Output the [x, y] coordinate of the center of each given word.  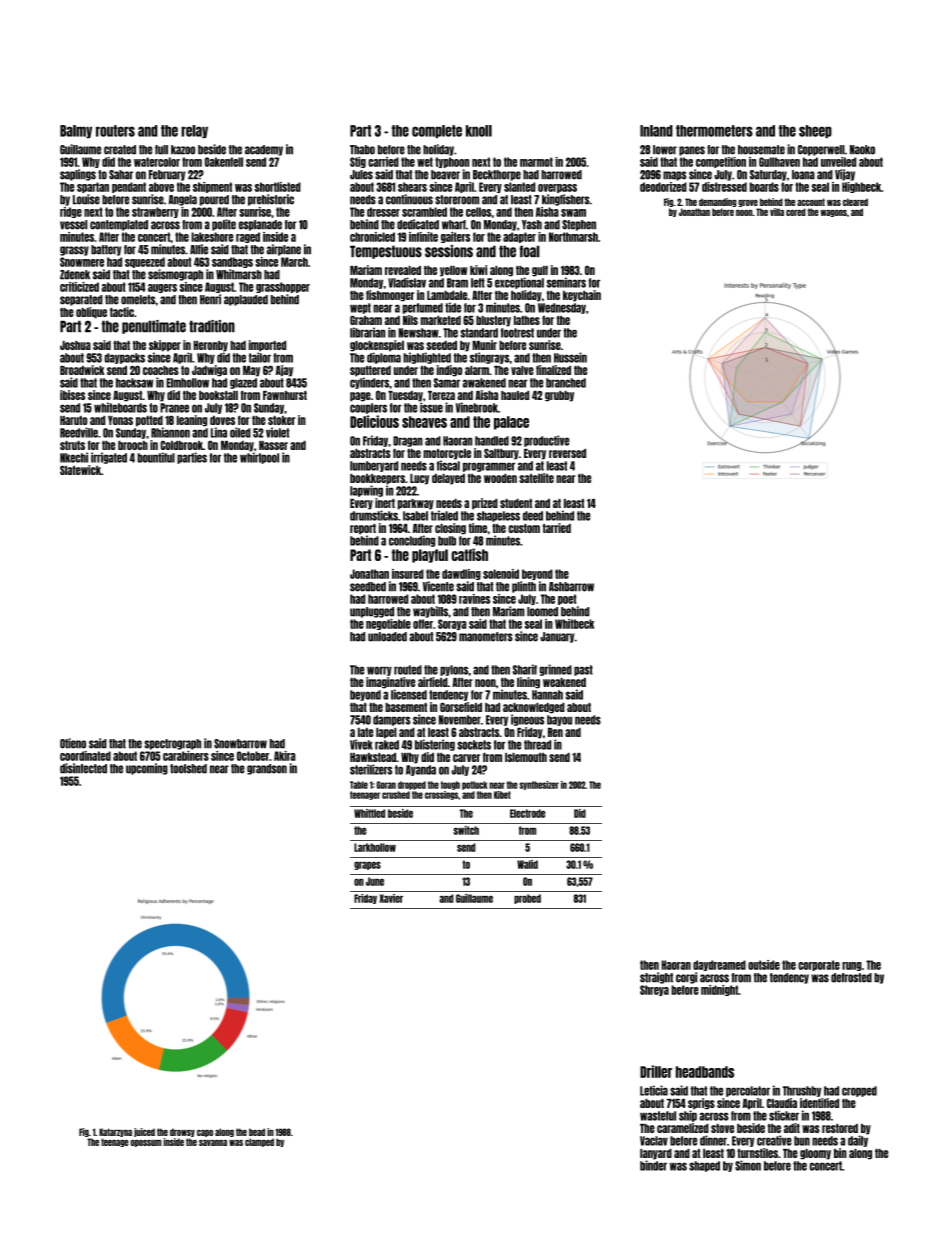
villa [777, 212]
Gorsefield [461, 707]
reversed [567, 453]
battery [106, 250]
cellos [479, 212]
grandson [267, 769]
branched [566, 383]
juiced [144, 1132]
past [583, 670]
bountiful [156, 457]
